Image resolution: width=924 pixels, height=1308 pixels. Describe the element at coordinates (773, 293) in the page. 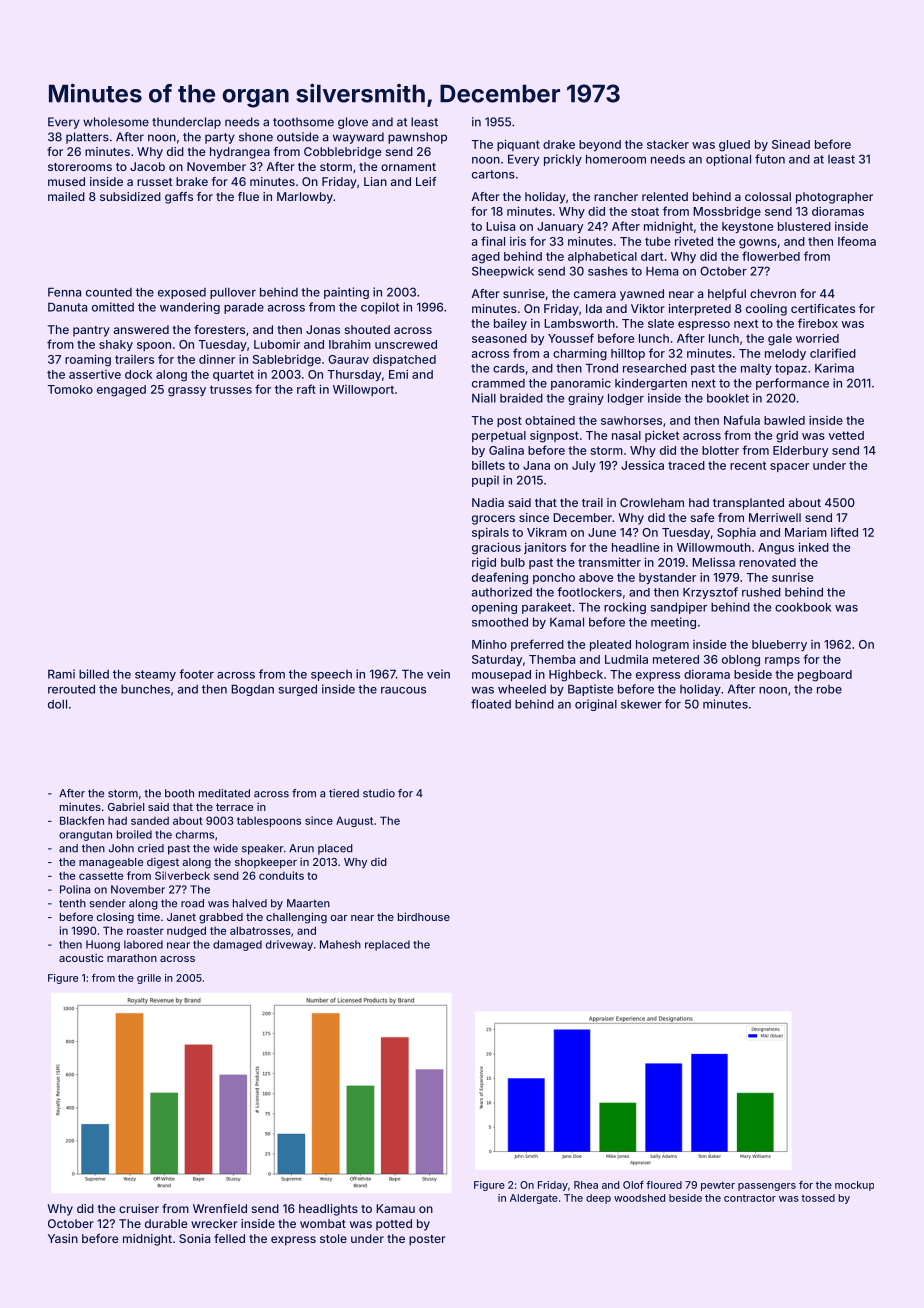

I see `chevron` at that location.
